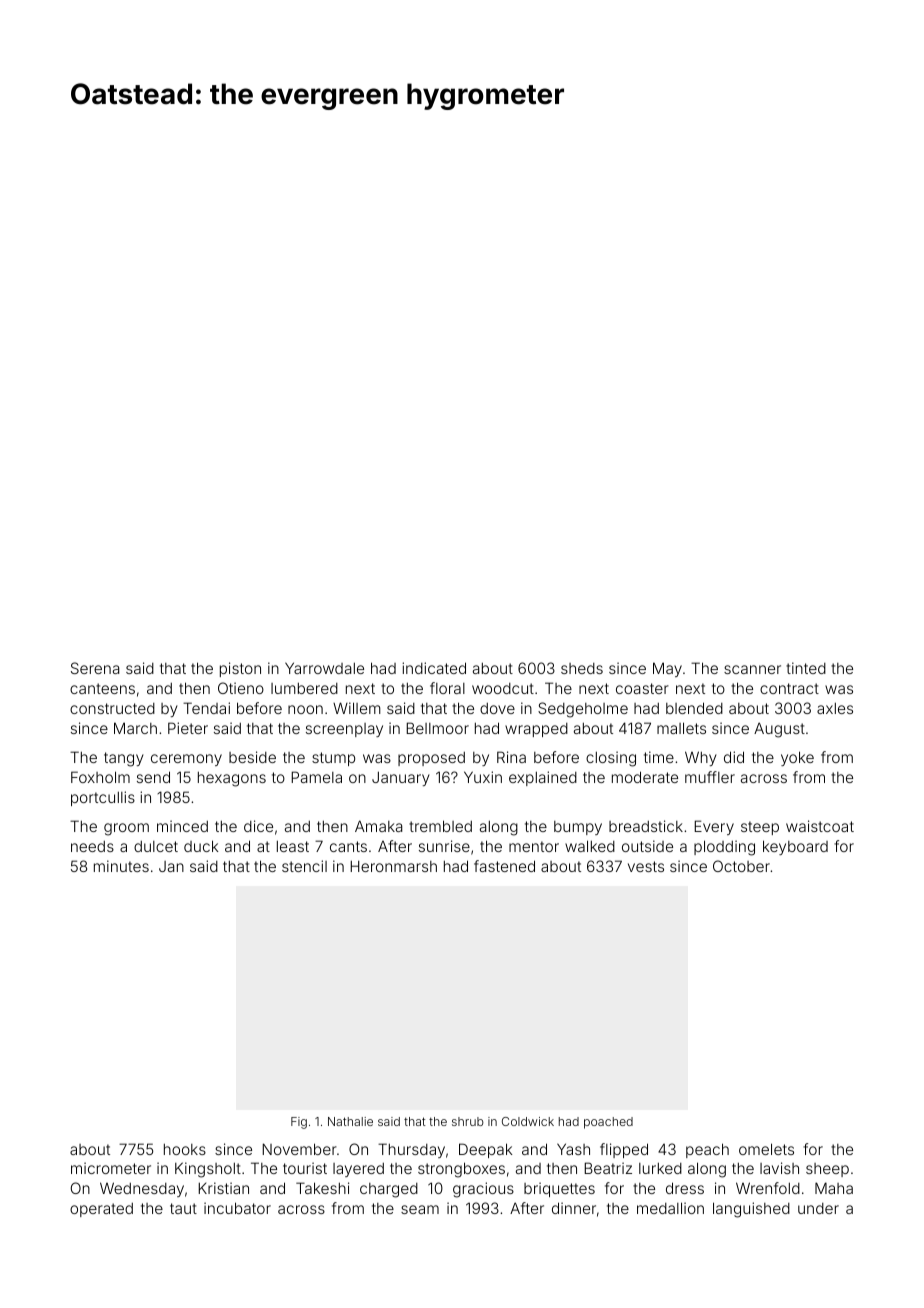  Describe the element at coordinates (504, 866) in the image. I see `fastened` at that location.
